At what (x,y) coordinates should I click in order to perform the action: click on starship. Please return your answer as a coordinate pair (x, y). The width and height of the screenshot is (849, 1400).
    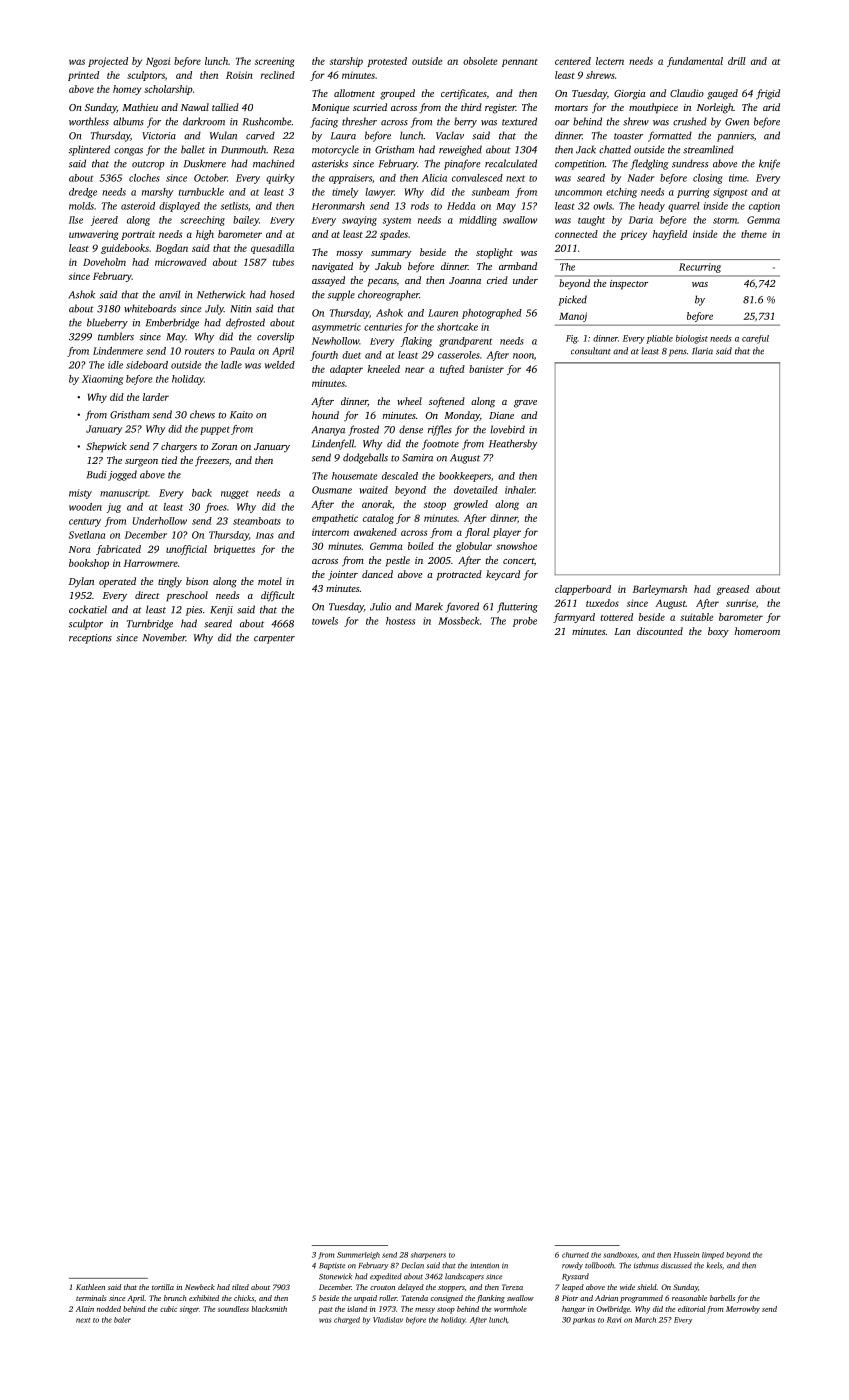
    Looking at the image, I should click on (346, 62).
